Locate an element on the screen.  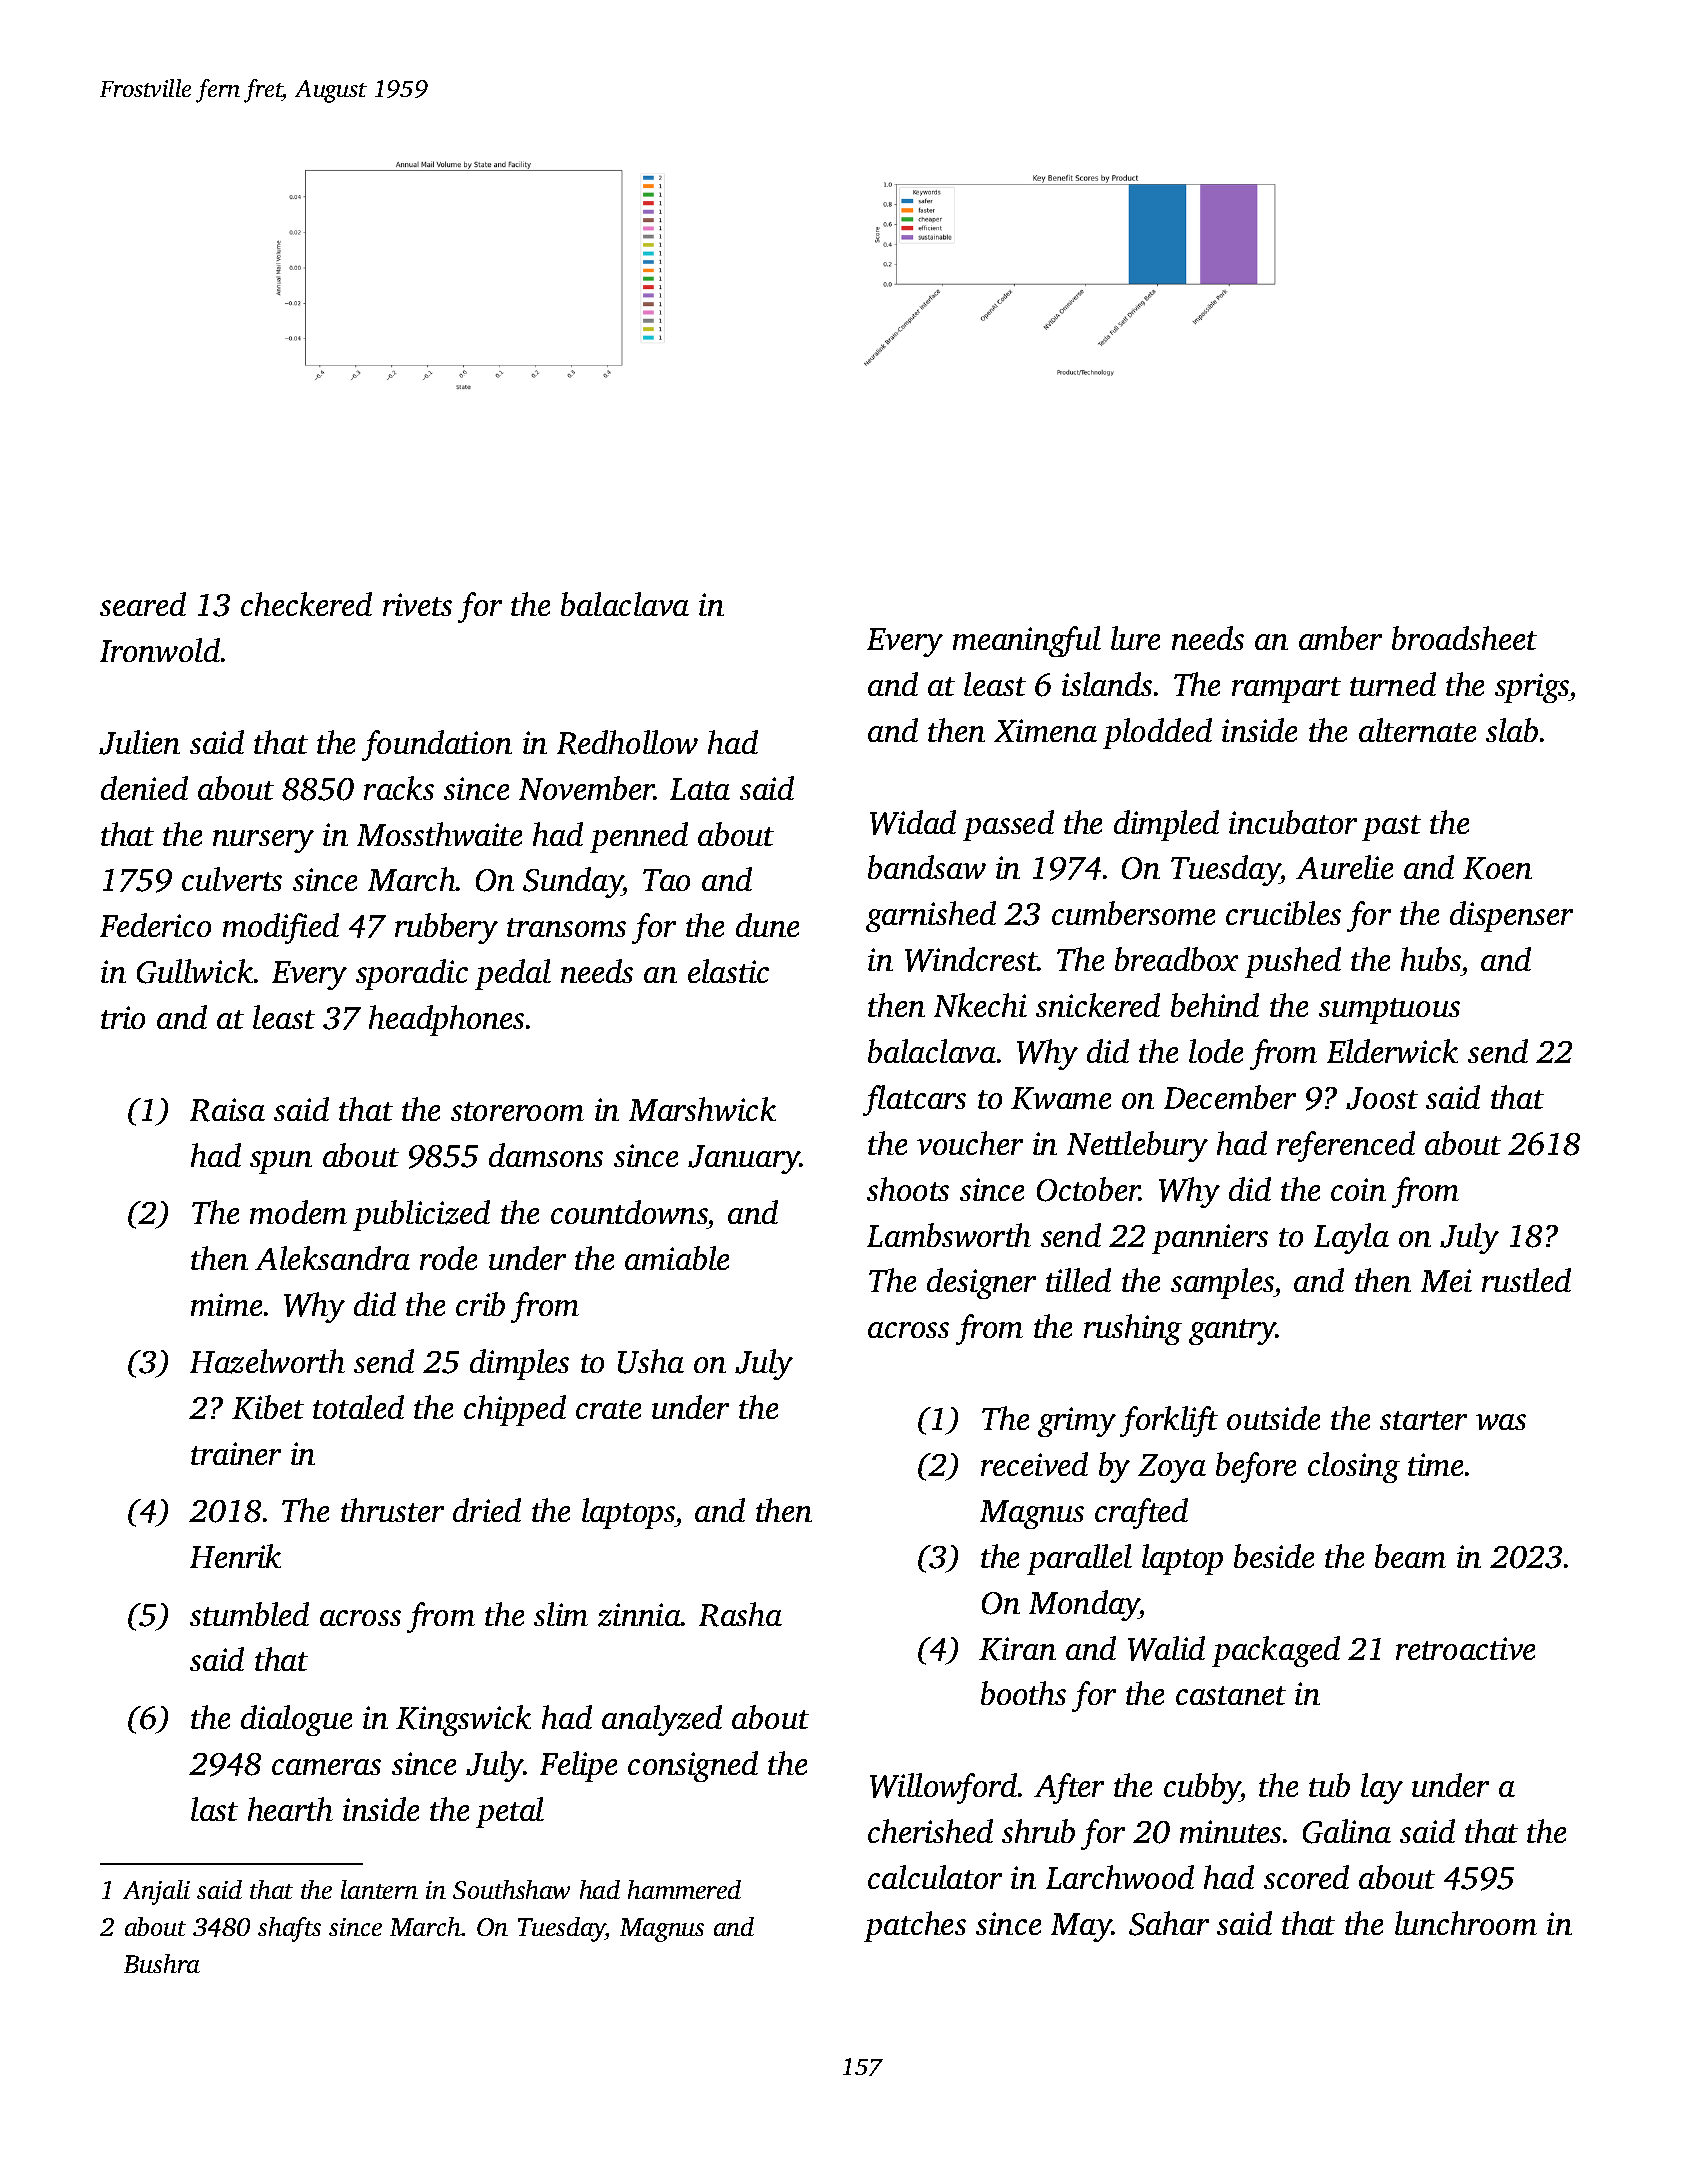
slab is located at coordinates (1512, 730).
